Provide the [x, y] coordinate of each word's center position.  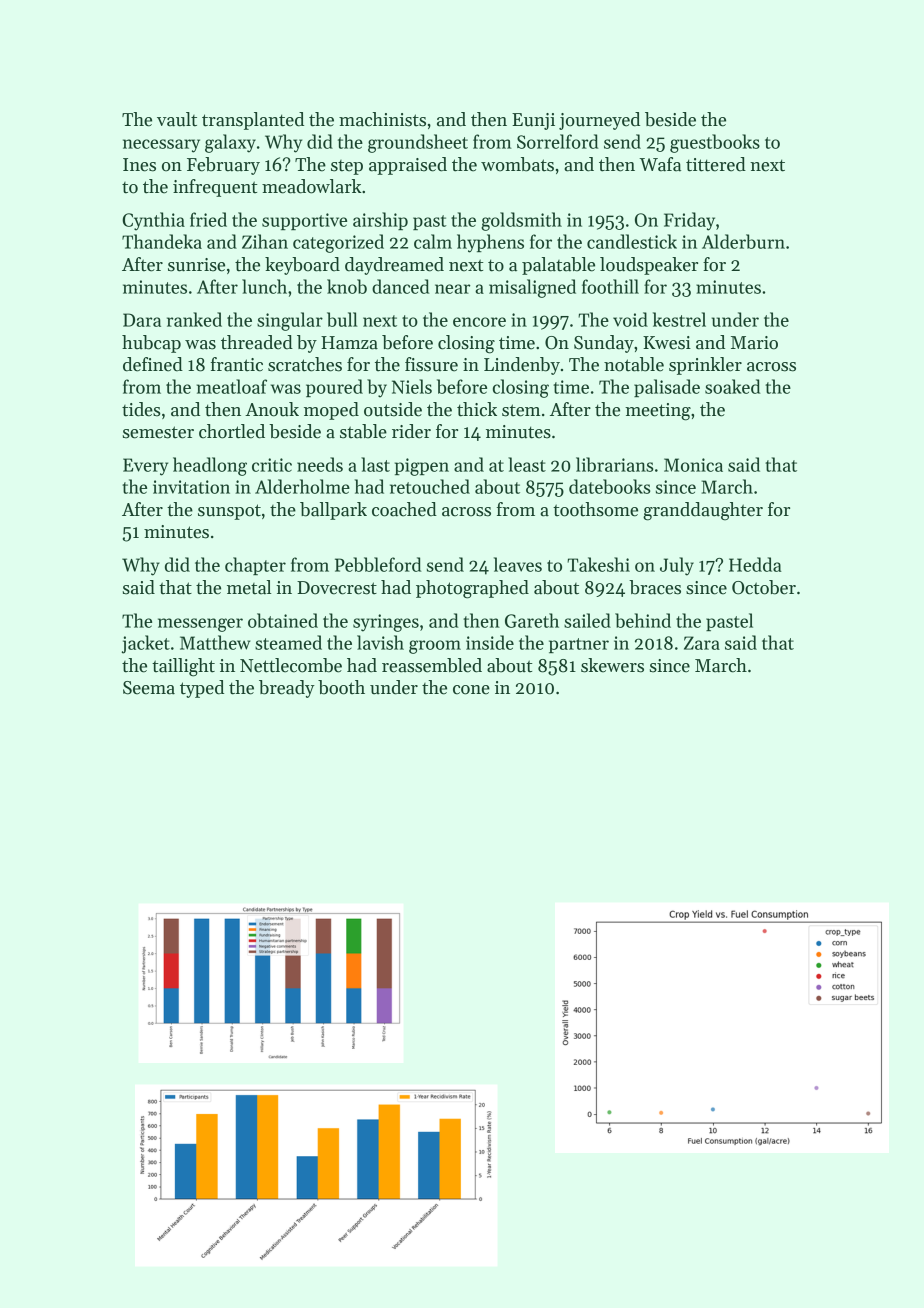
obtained [283, 620]
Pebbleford [378, 564]
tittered [716, 164]
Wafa [660, 164]
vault [177, 119]
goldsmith [521, 221]
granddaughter [703, 511]
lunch [264, 286]
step [347, 167]
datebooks [609, 486]
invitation [191, 487]
